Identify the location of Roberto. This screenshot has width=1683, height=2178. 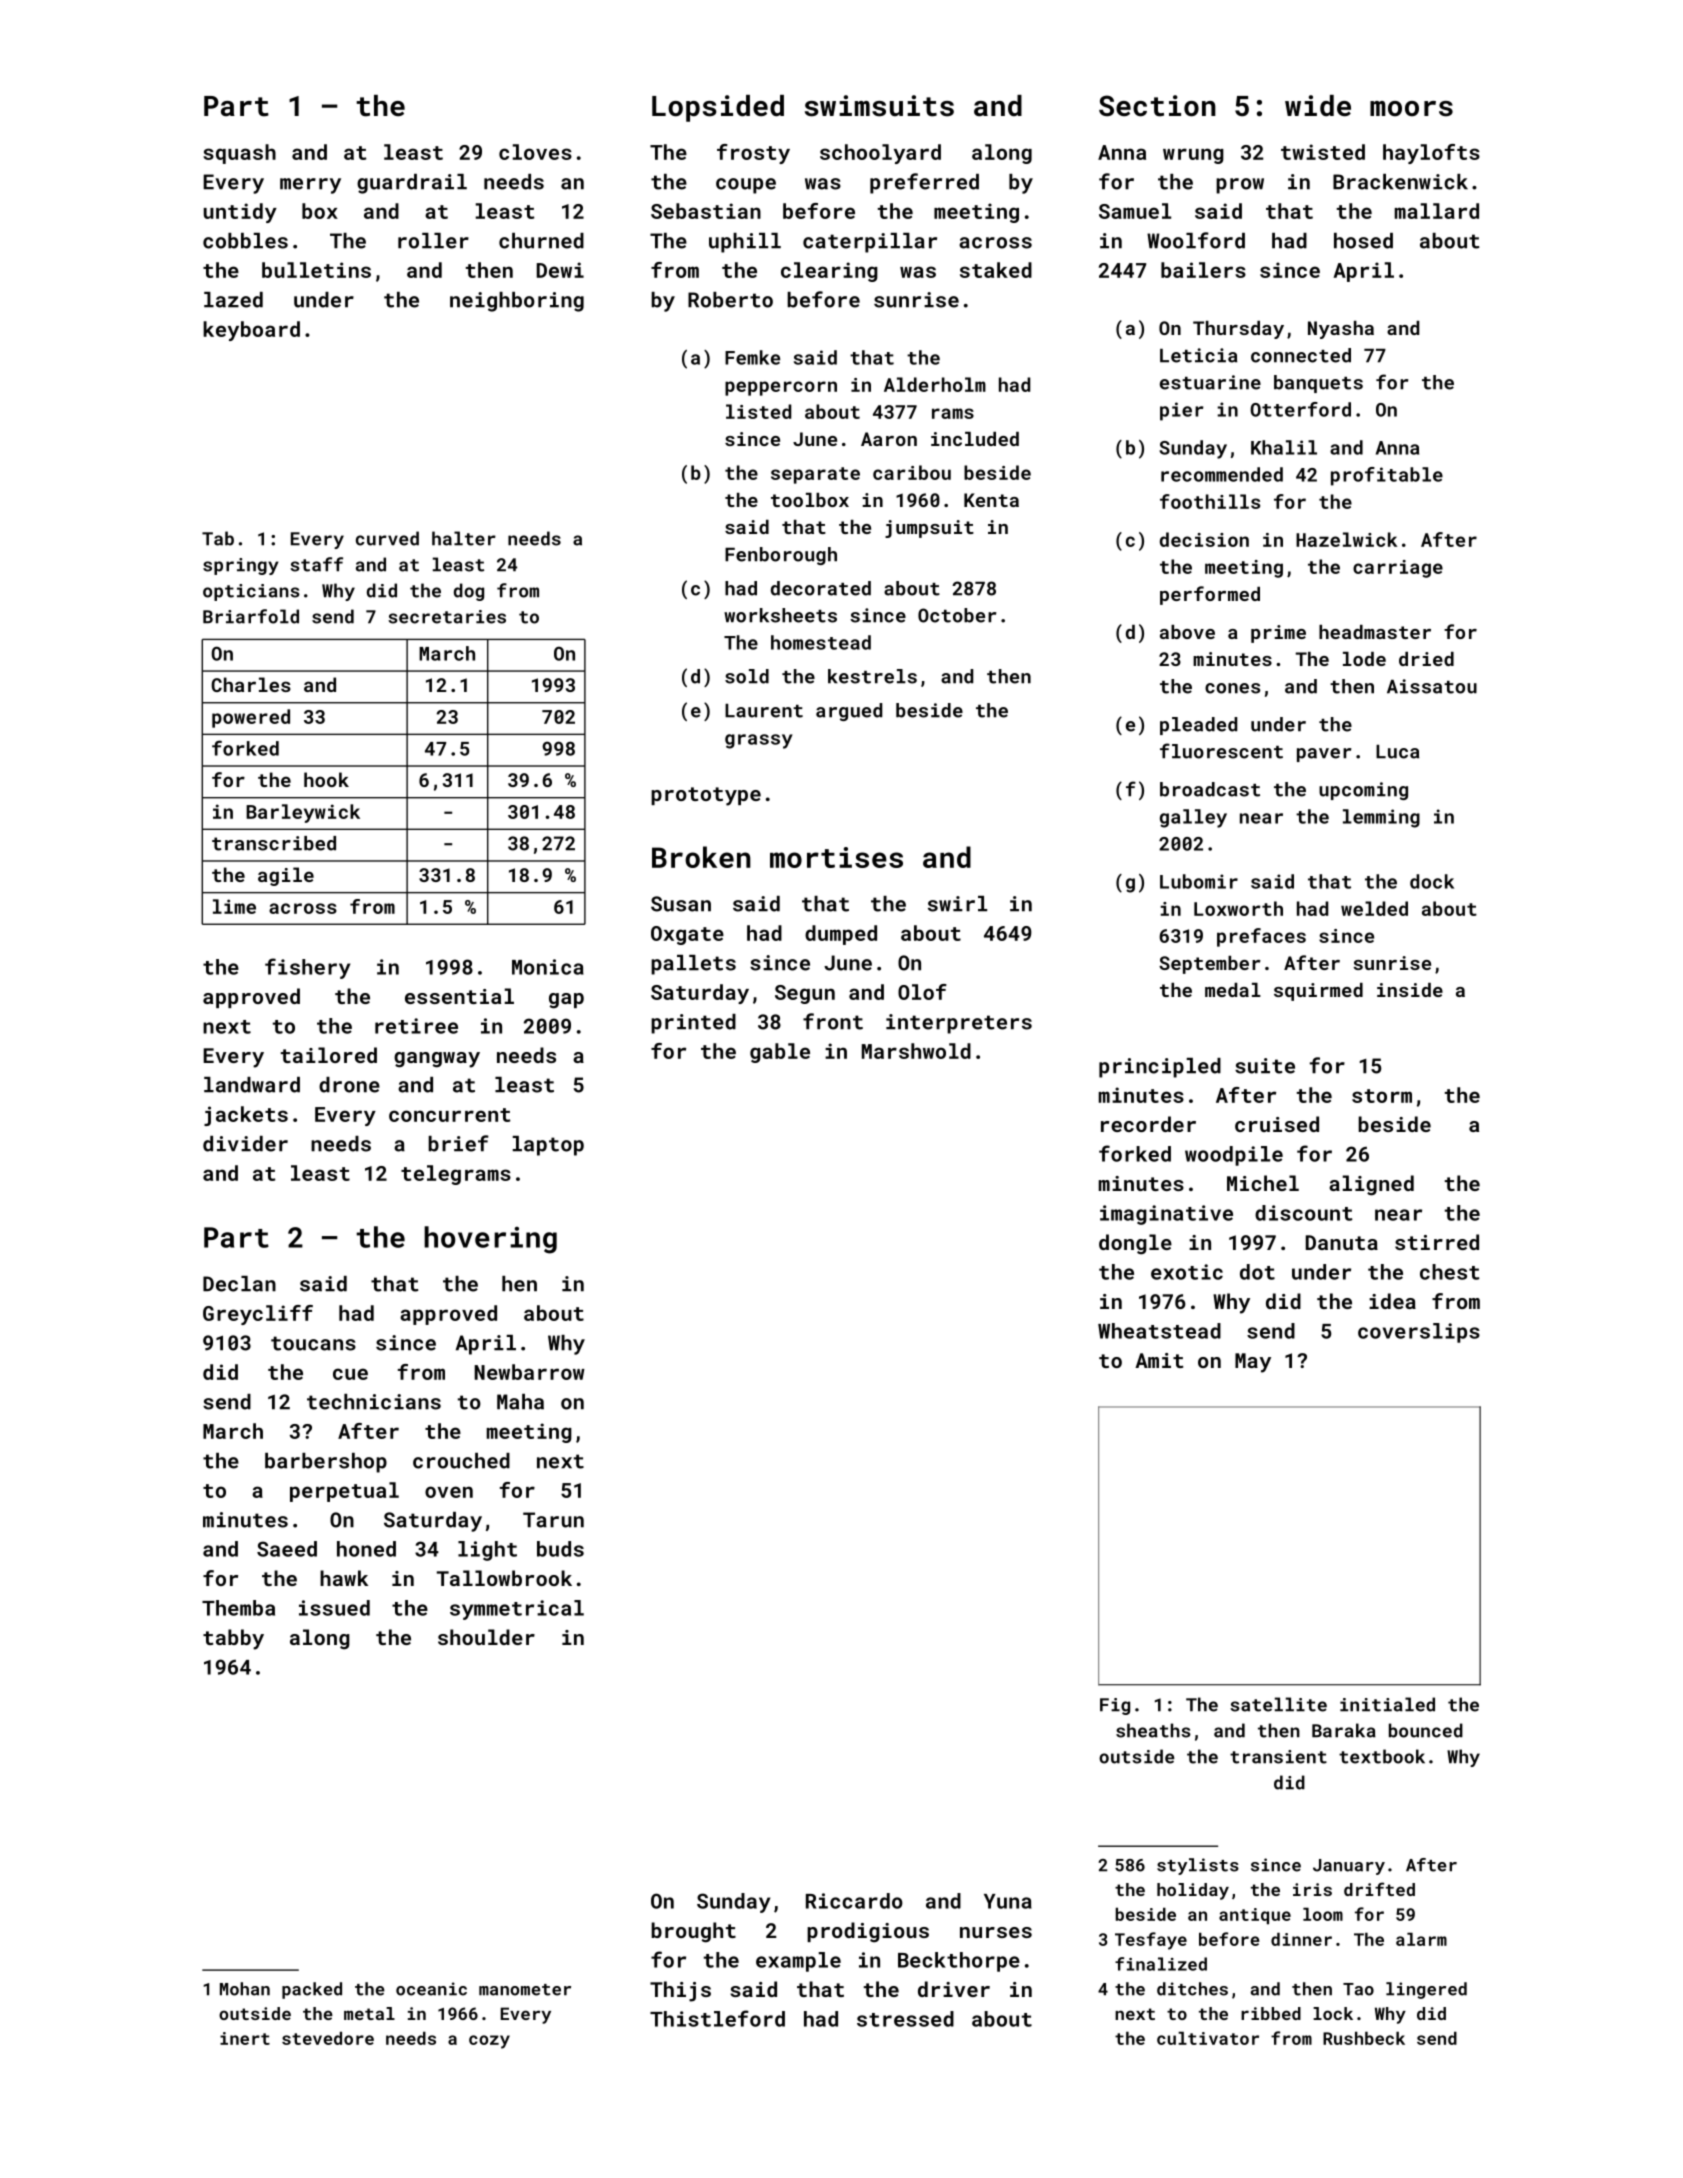
(730, 300).
